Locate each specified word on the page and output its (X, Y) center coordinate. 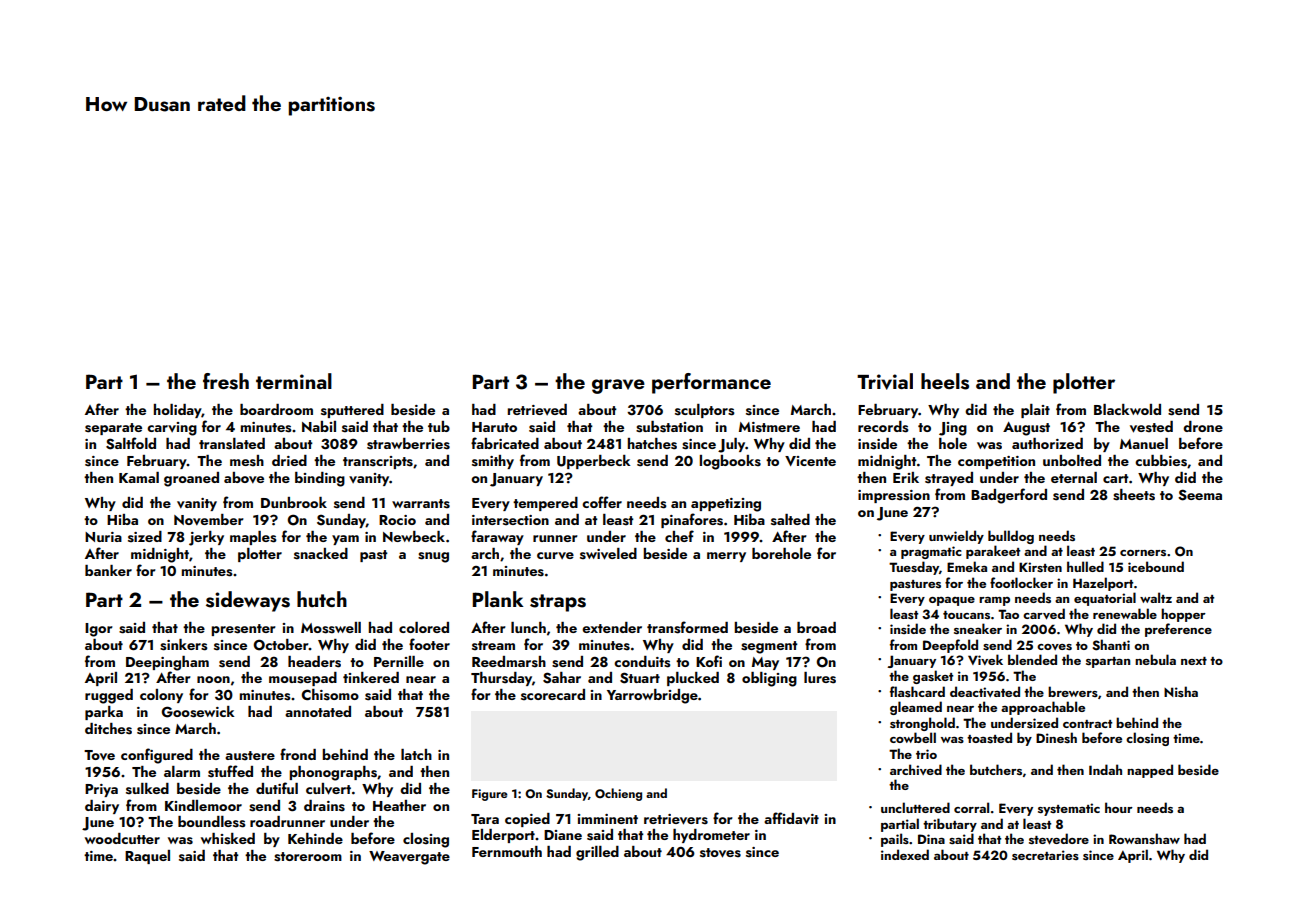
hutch (322, 599)
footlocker (1021, 582)
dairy (102, 807)
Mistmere (769, 427)
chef (679, 536)
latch (416, 754)
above (244, 478)
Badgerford (1009, 496)
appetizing (726, 505)
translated (232, 444)
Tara (485, 819)
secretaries (1045, 855)
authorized (1047, 443)
